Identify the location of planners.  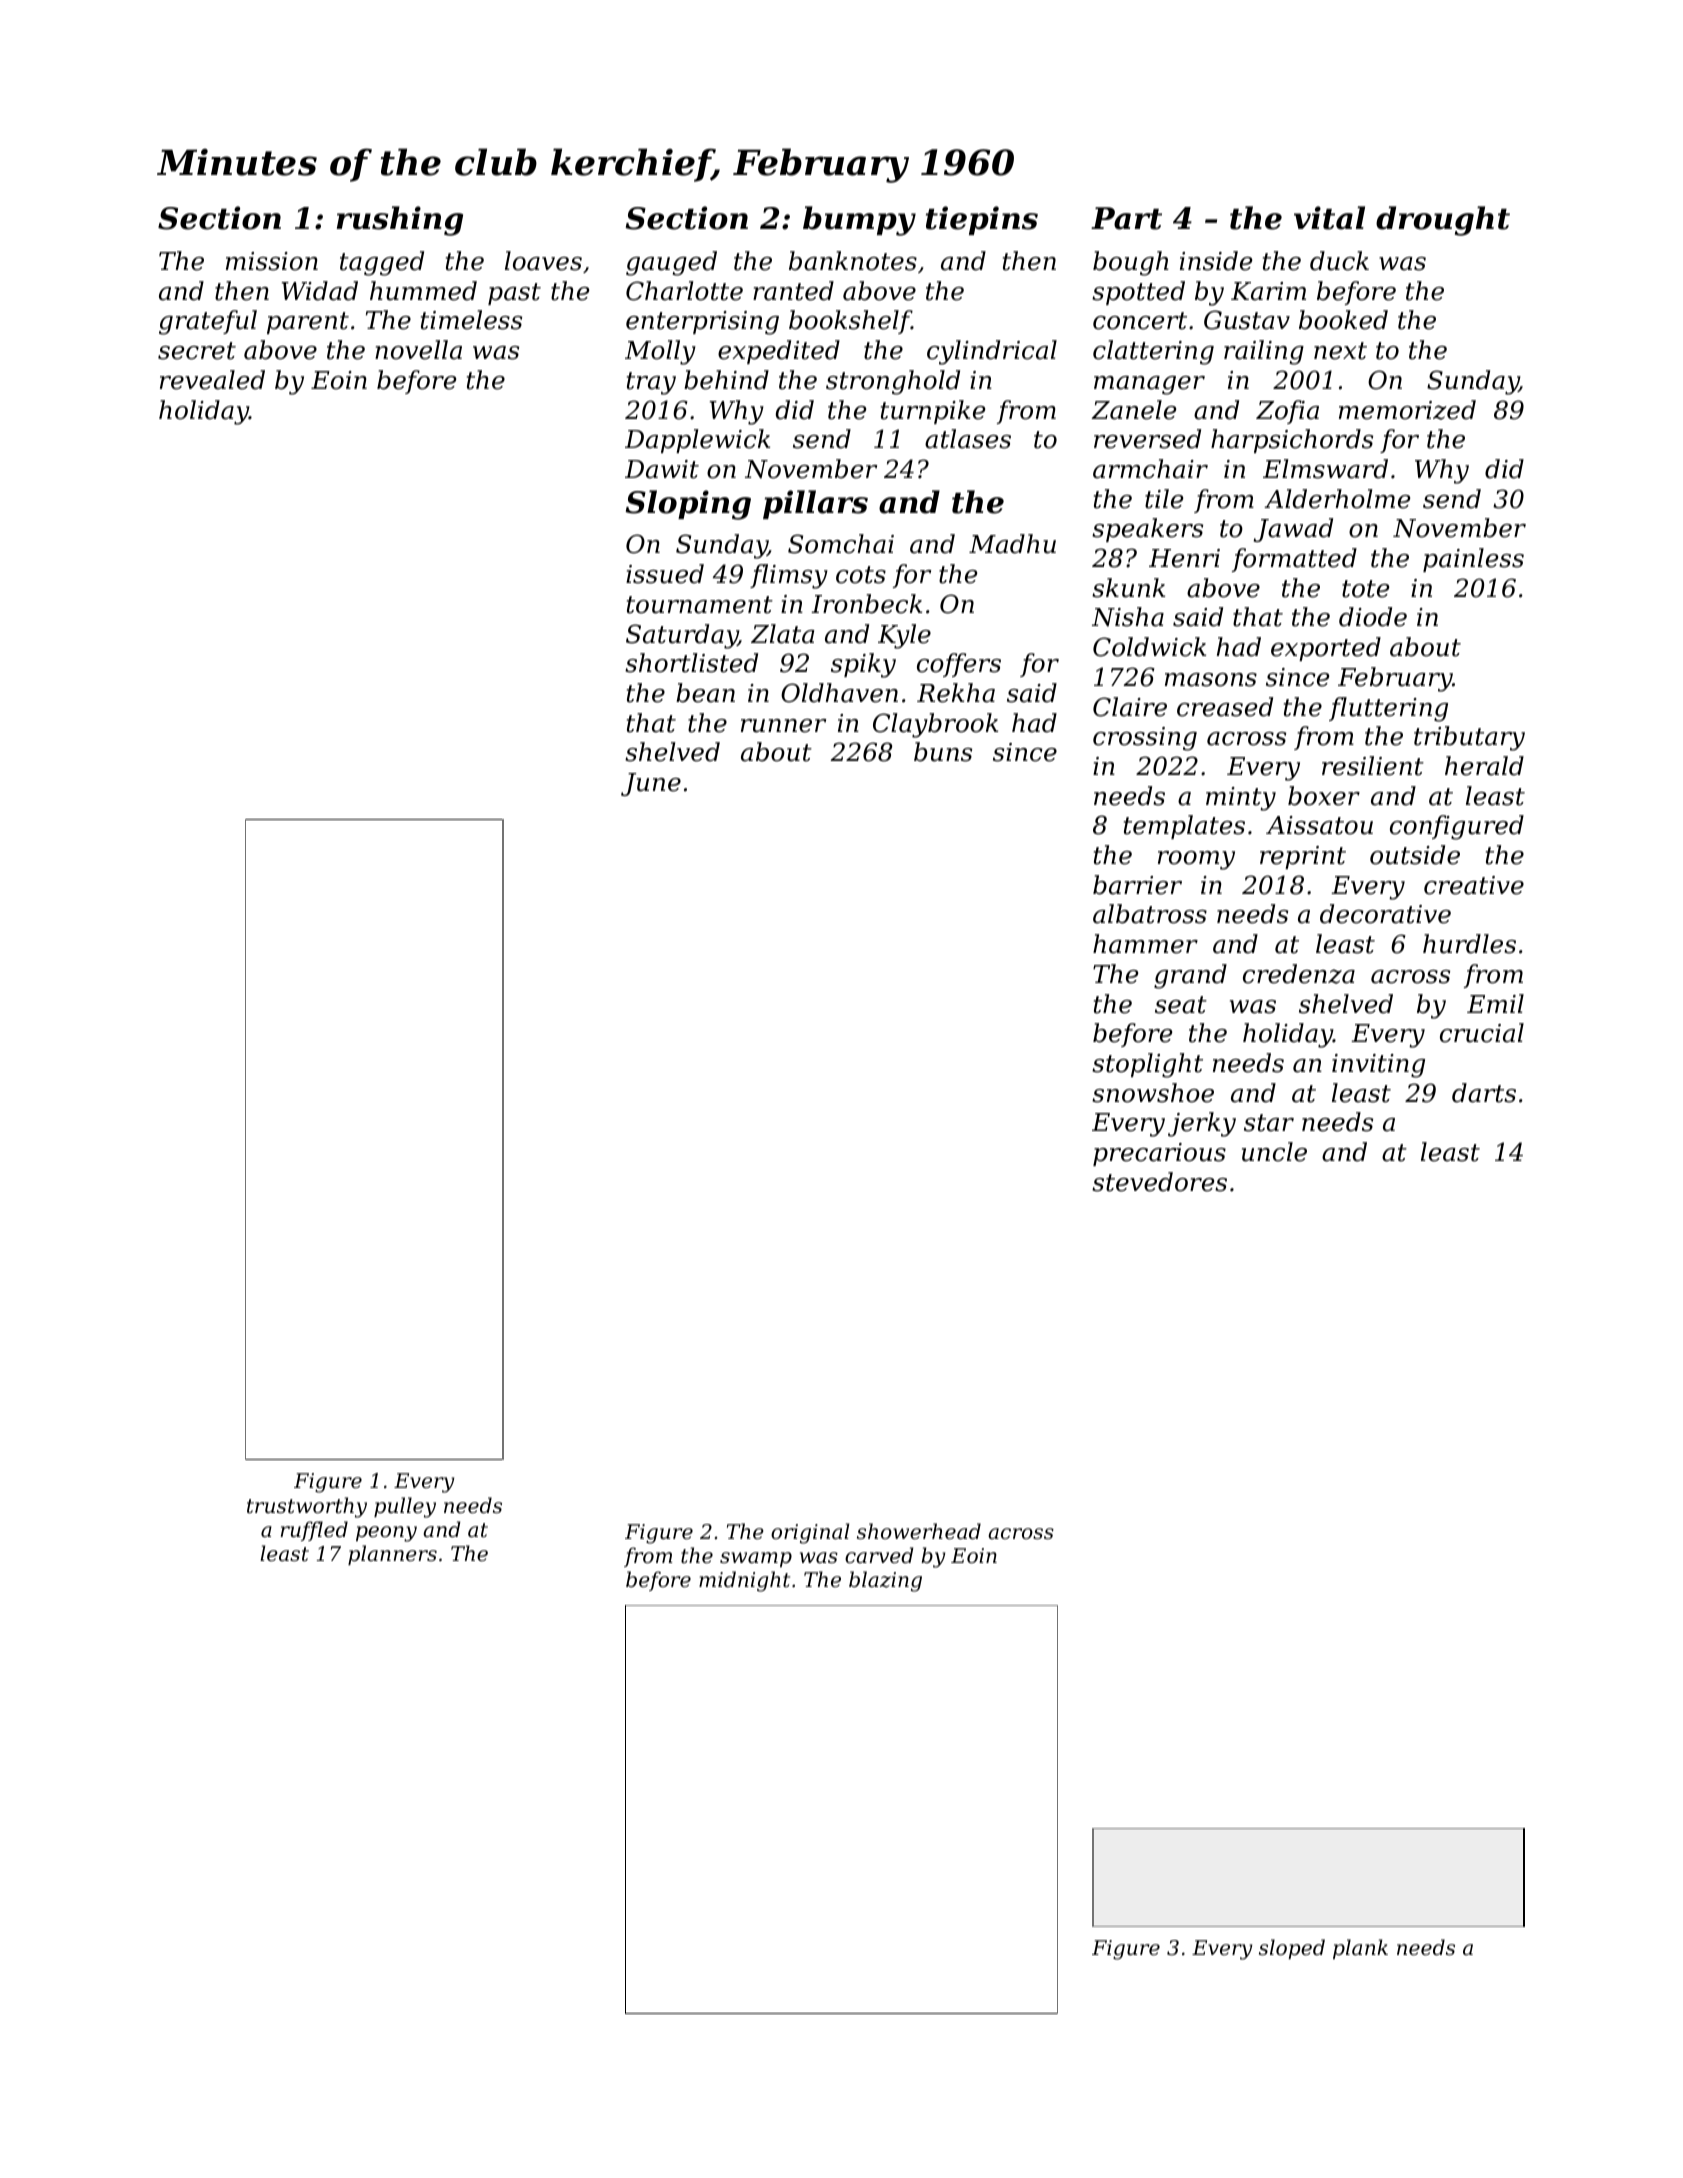
(392, 1555).
